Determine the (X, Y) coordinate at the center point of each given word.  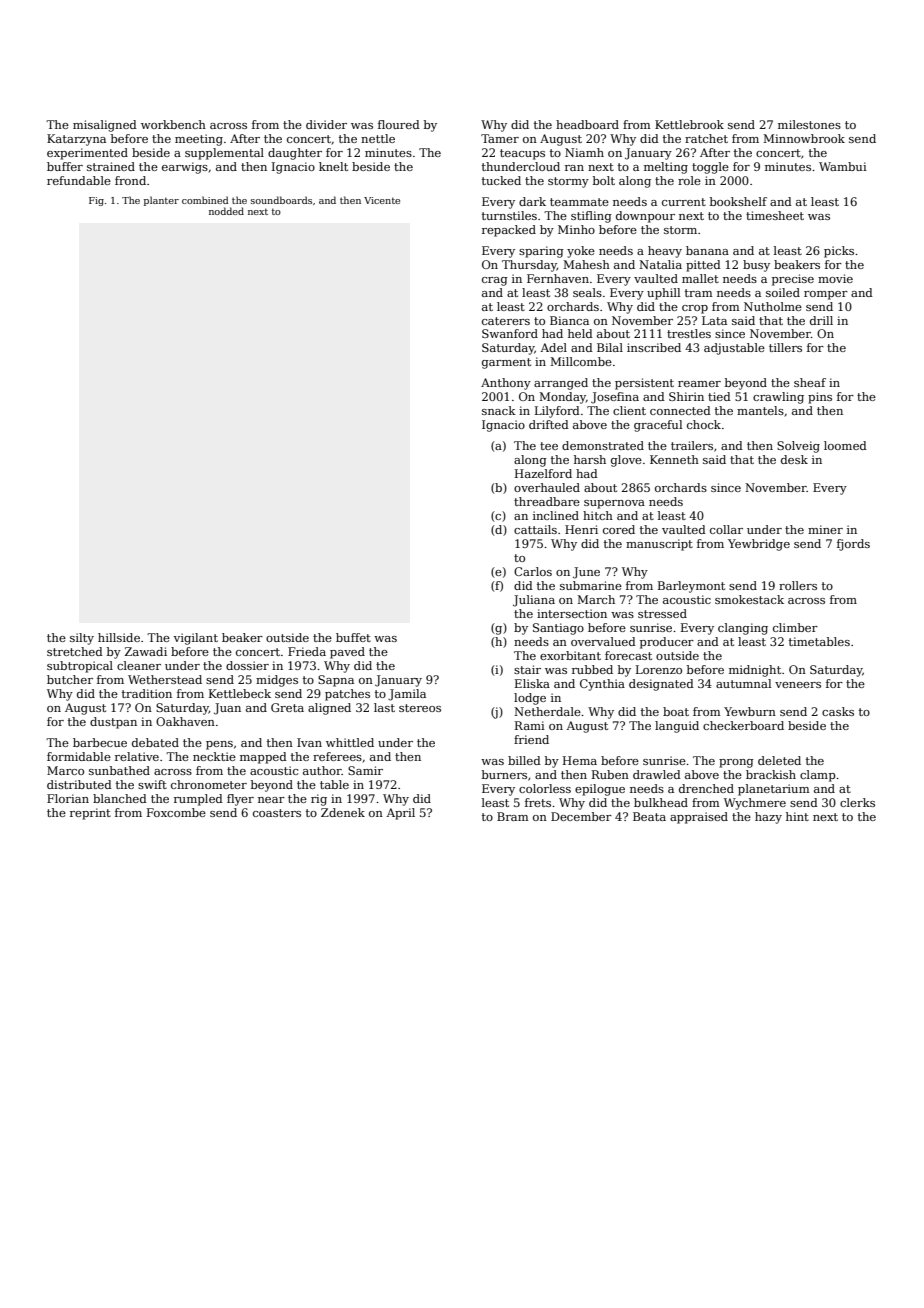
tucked (501, 180)
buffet (353, 637)
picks (839, 252)
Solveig (798, 447)
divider (326, 124)
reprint (90, 814)
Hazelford (543, 473)
